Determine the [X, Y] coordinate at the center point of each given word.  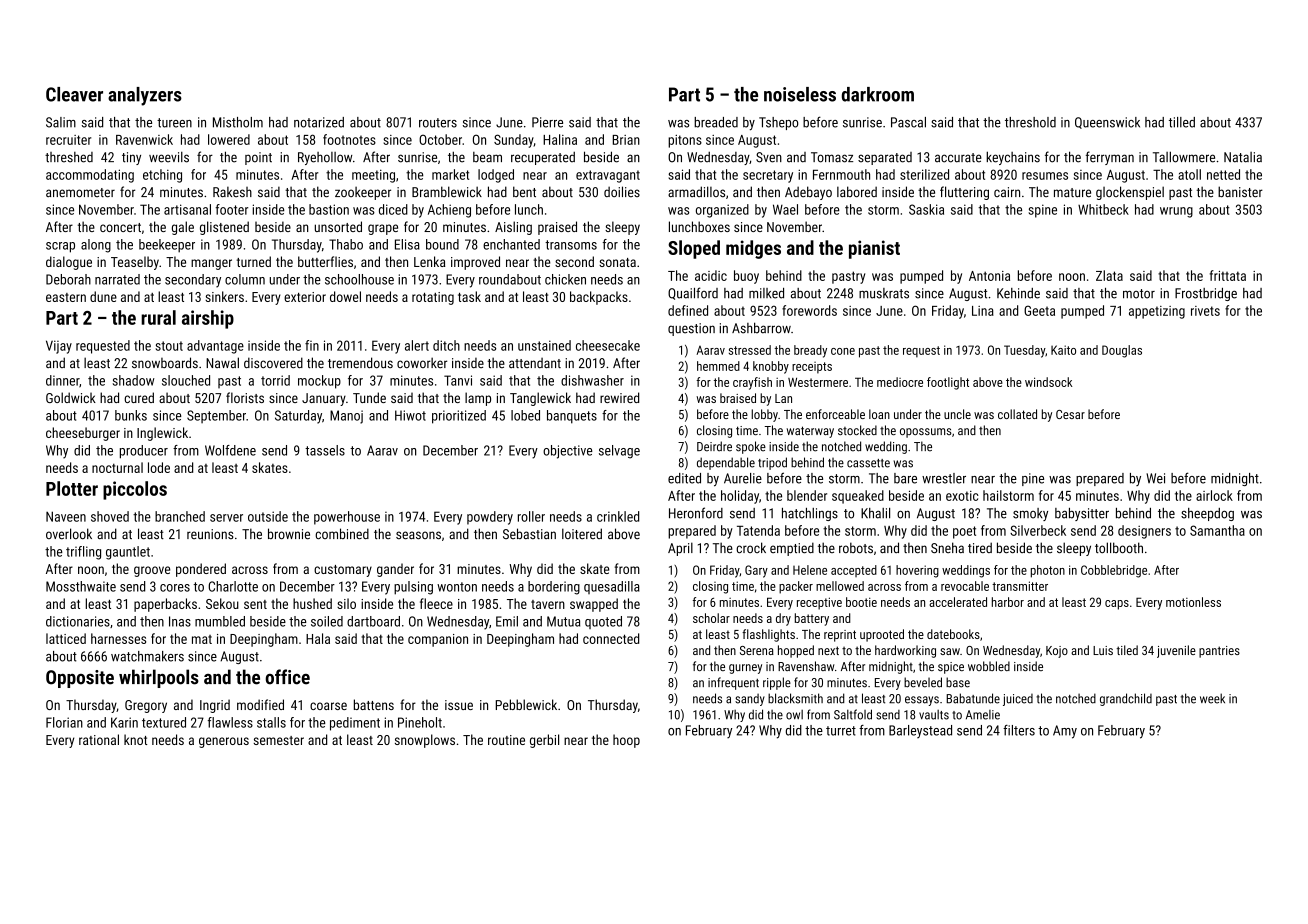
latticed [66, 638]
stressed [750, 350]
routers [438, 123]
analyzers [145, 96]
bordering [554, 588]
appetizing [1157, 312]
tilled [1182, 122]
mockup [319, 382]
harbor [1008, 602]
